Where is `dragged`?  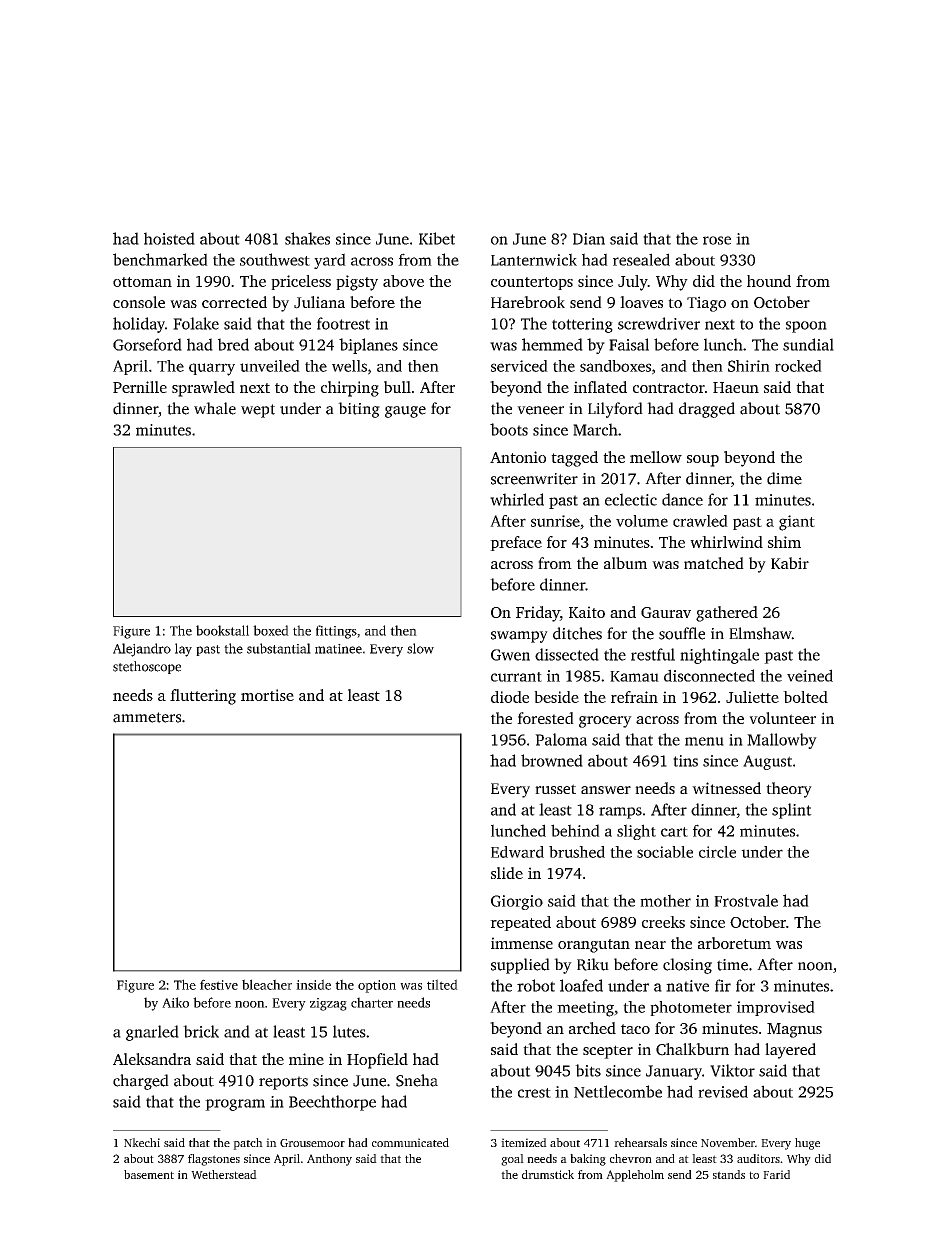 dragged is located at coordinates (707, 410).
